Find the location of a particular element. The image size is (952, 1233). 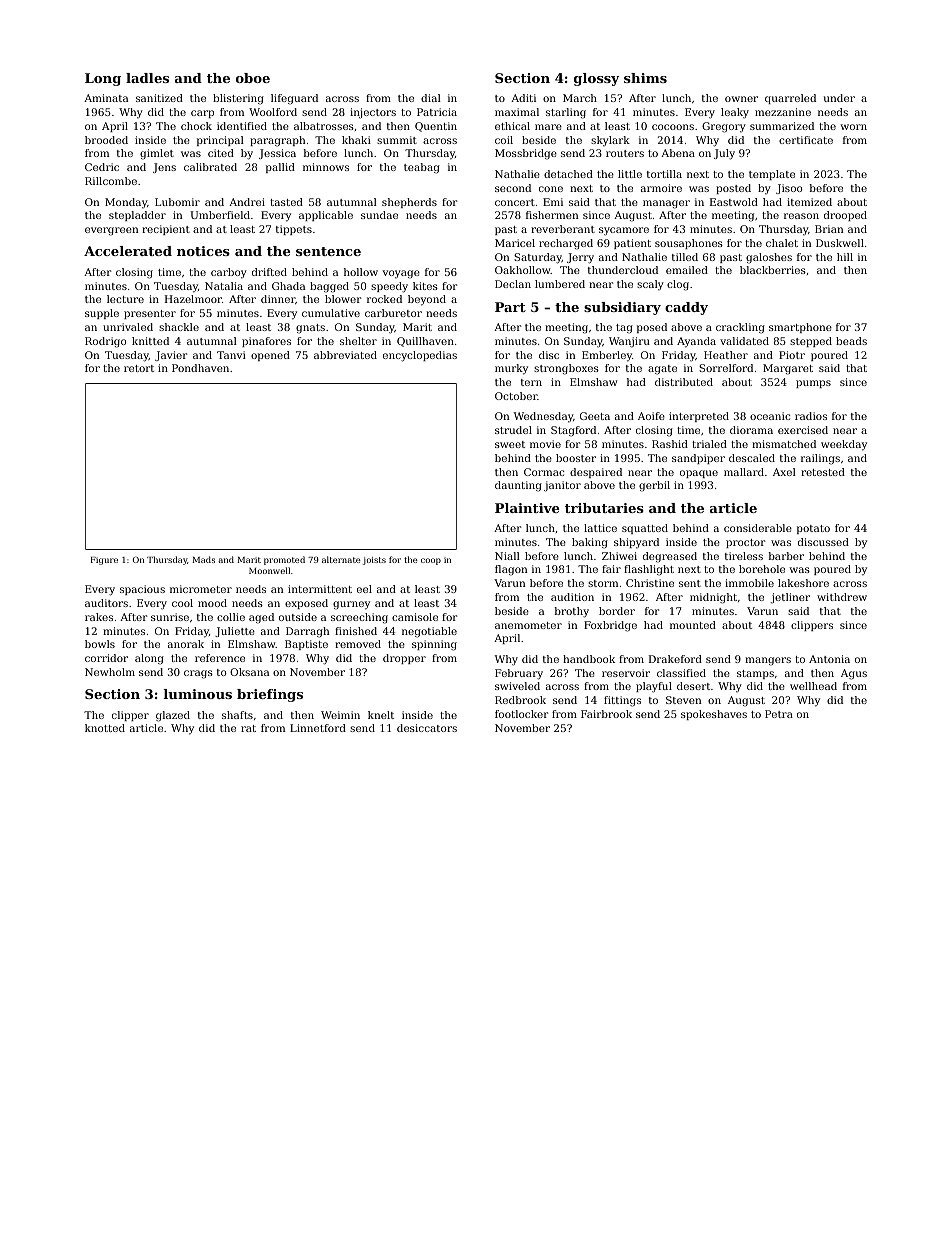

glazed is located at coordinates (173, 716).
